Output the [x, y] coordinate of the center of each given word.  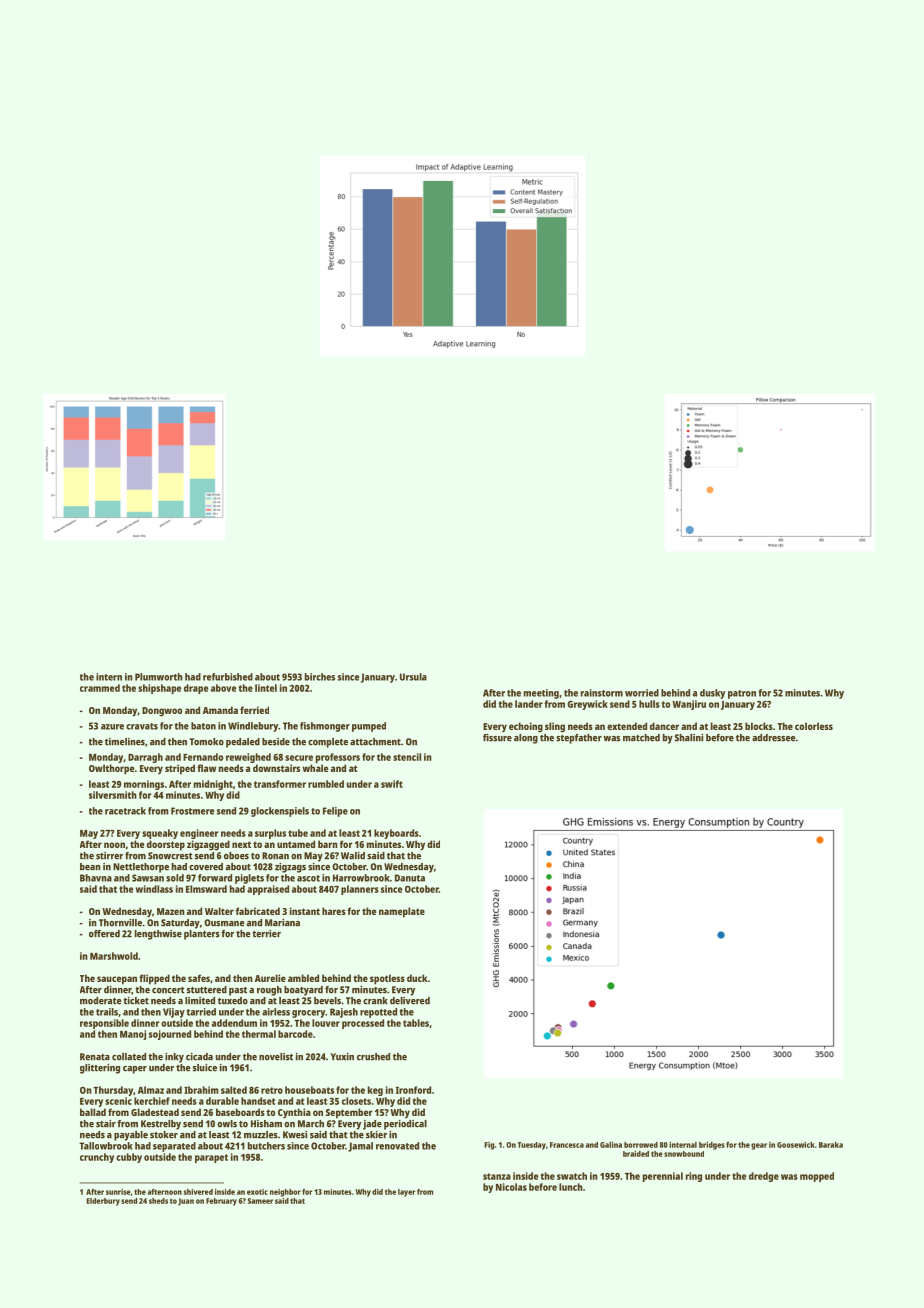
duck [417, 978]
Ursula [413, 677]
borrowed [641, 1145]
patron [742, 694]
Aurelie [270, 978]
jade [372, 1125]
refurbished [228, 677]
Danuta [410, 878]
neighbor [285, 1193]
